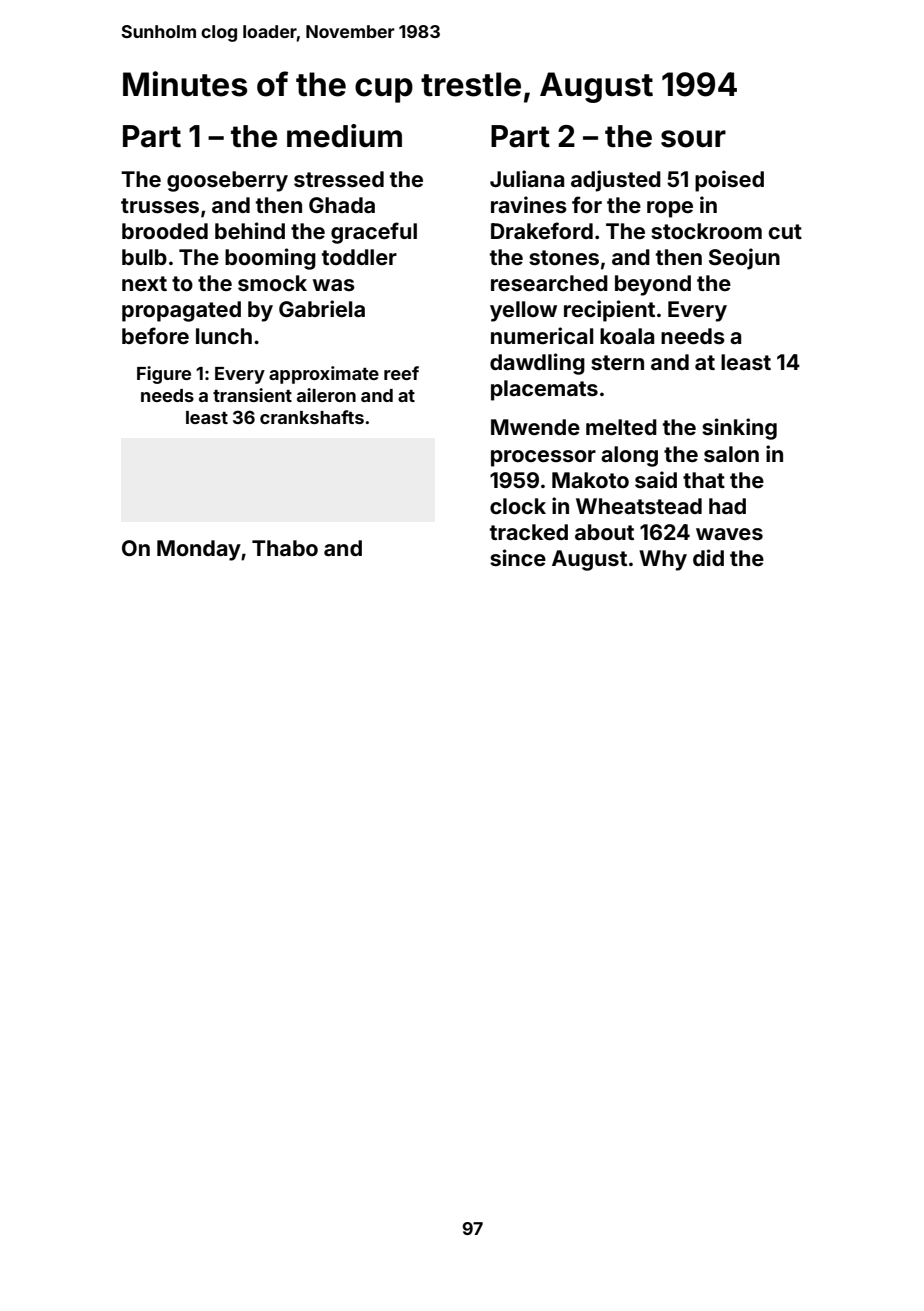 This screenshot has width=924, height=1311. I want to click on Mwende, so click(535, 427).
